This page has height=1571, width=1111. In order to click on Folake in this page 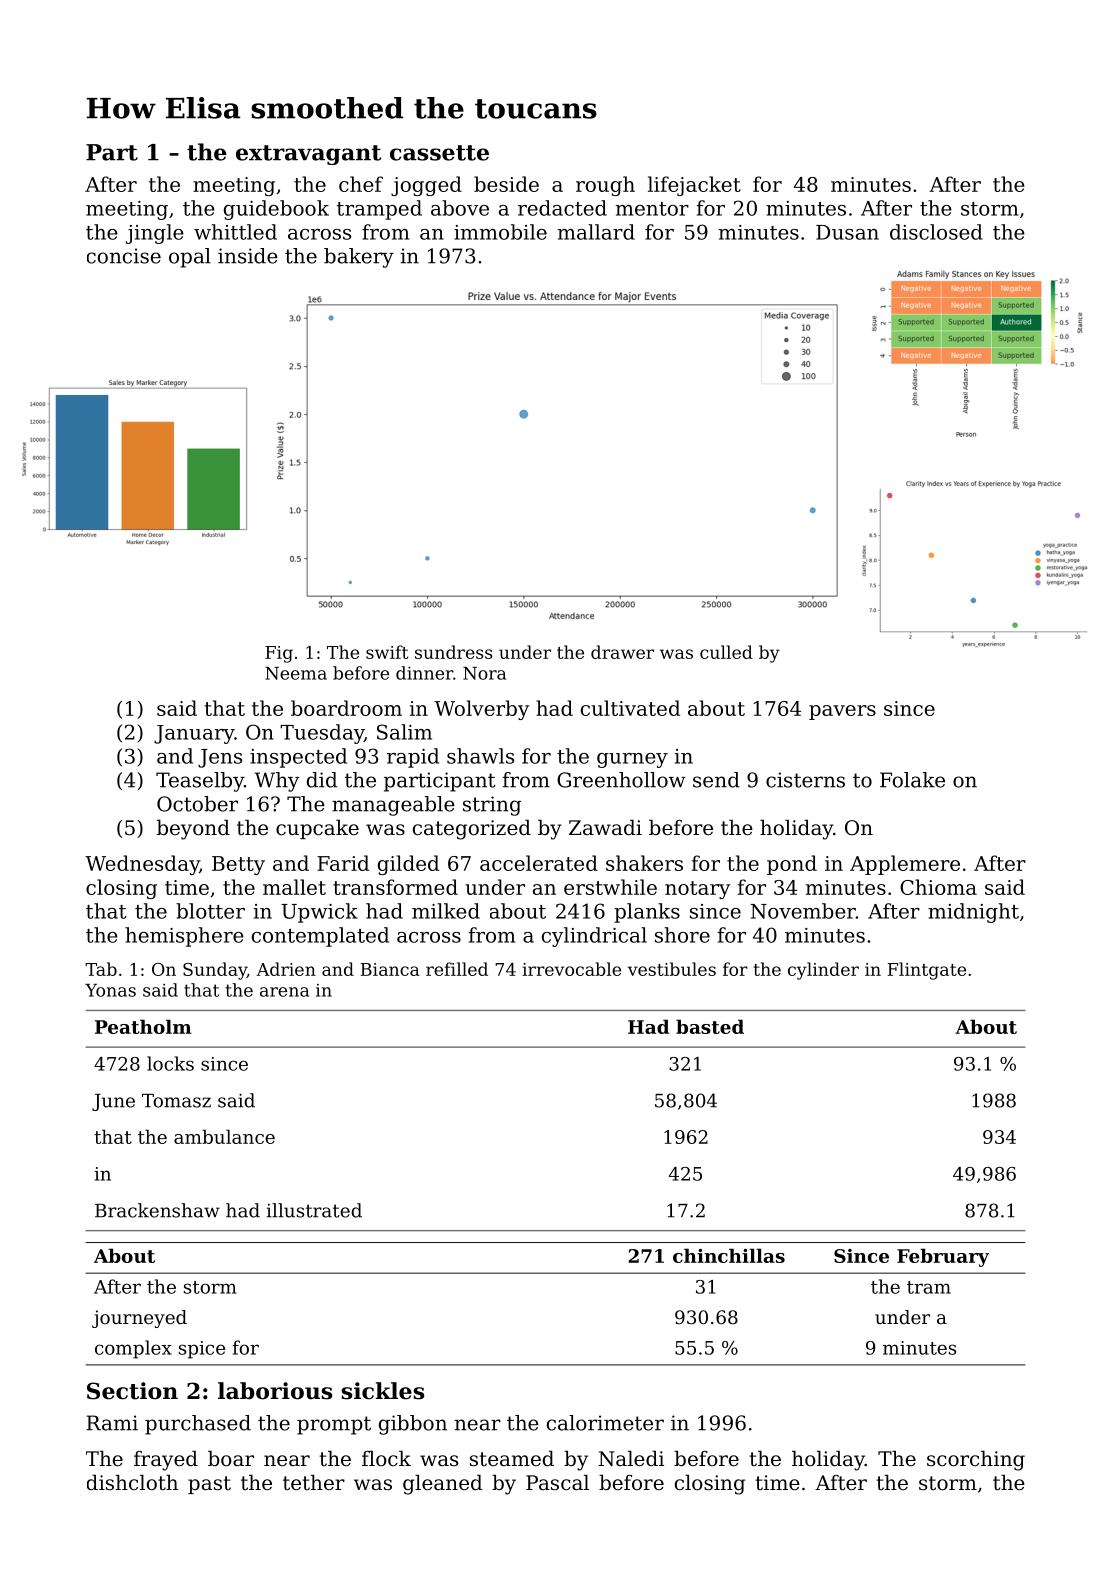, I will do `click(912, 780)`.
